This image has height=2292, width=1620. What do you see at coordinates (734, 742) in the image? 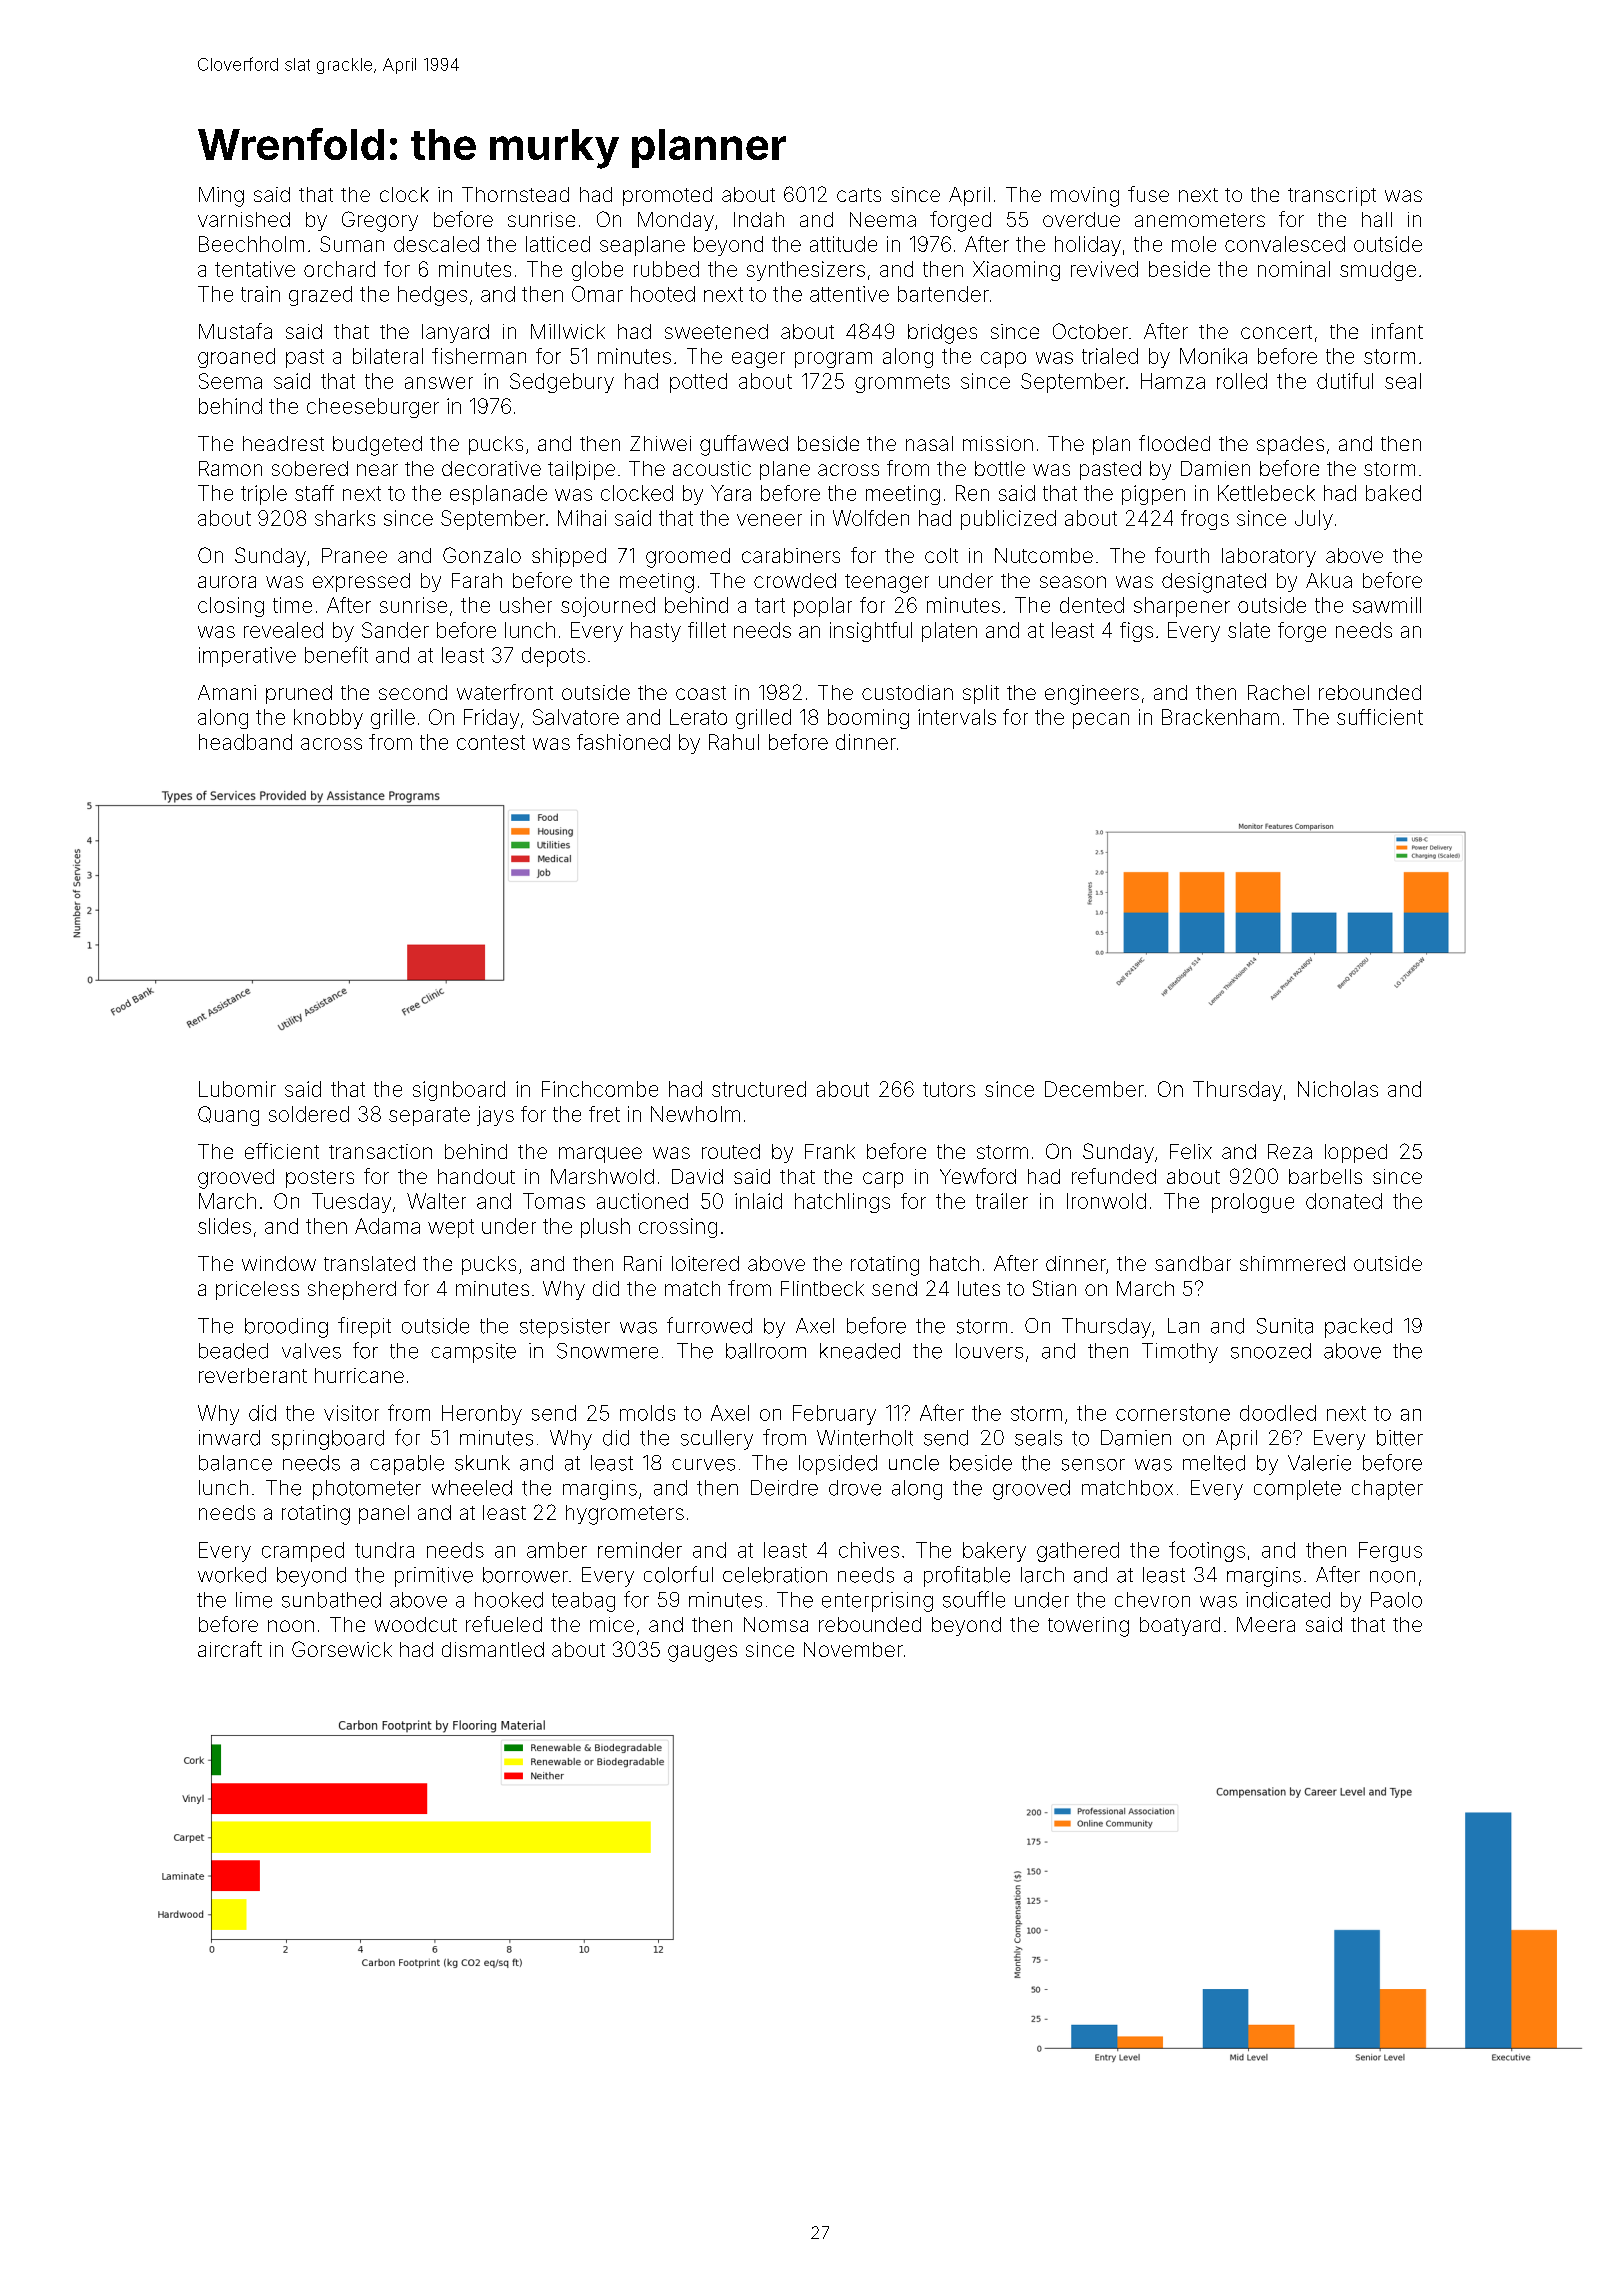
I see `Rahul` at bounding box center [734, 742].
